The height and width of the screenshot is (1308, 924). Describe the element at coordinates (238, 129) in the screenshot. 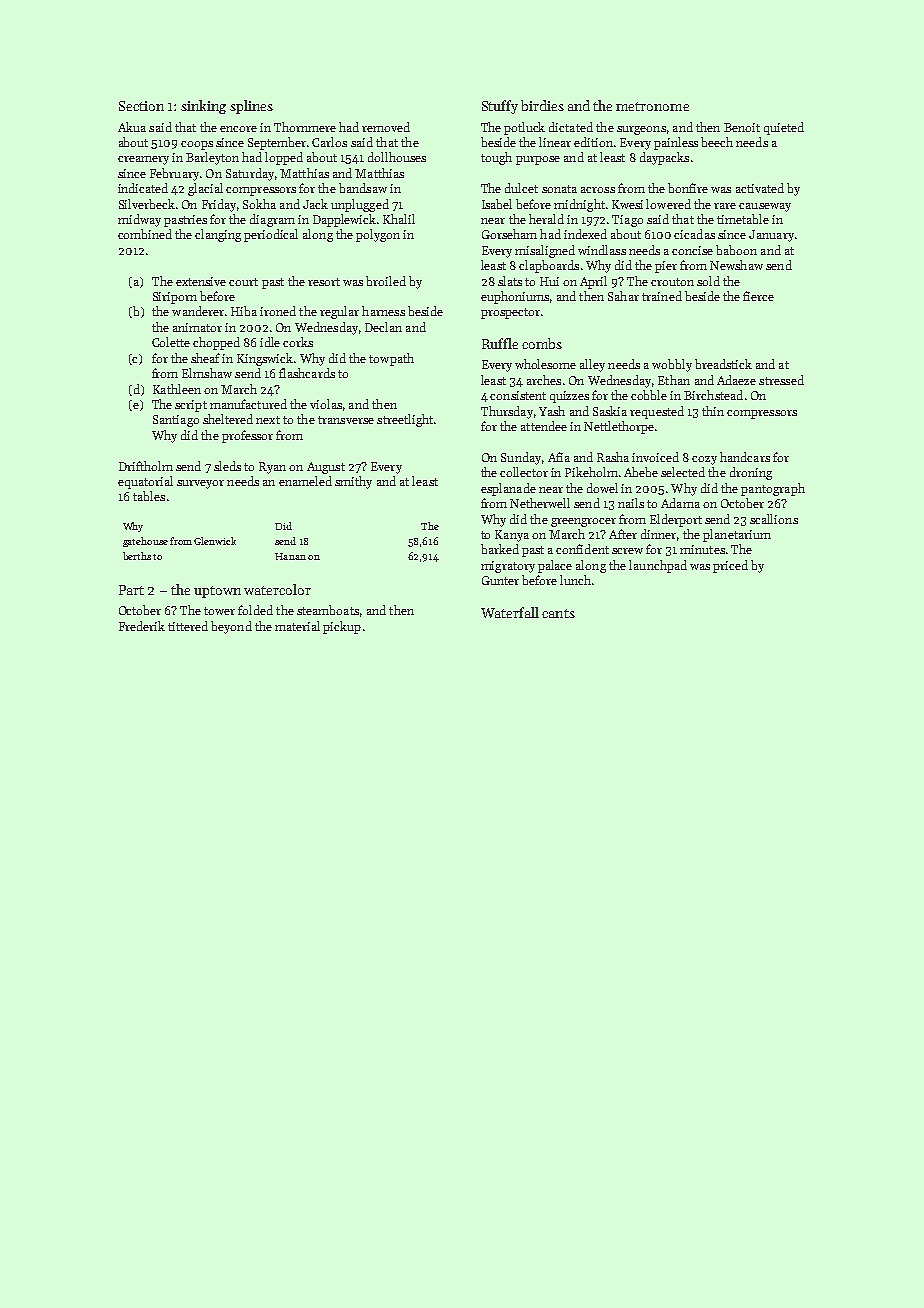

I see `encore` at that location.
